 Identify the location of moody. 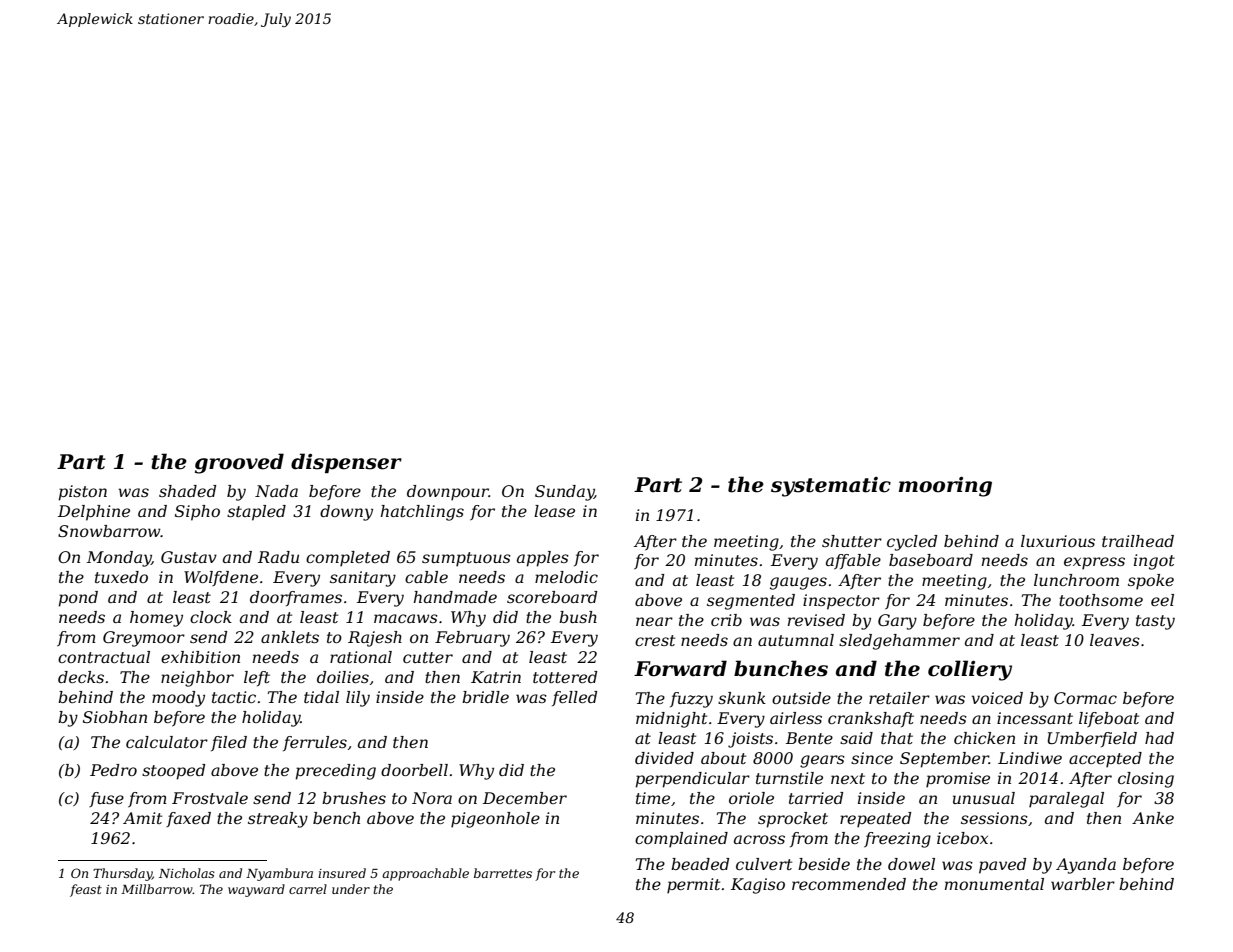
(178, 699).
